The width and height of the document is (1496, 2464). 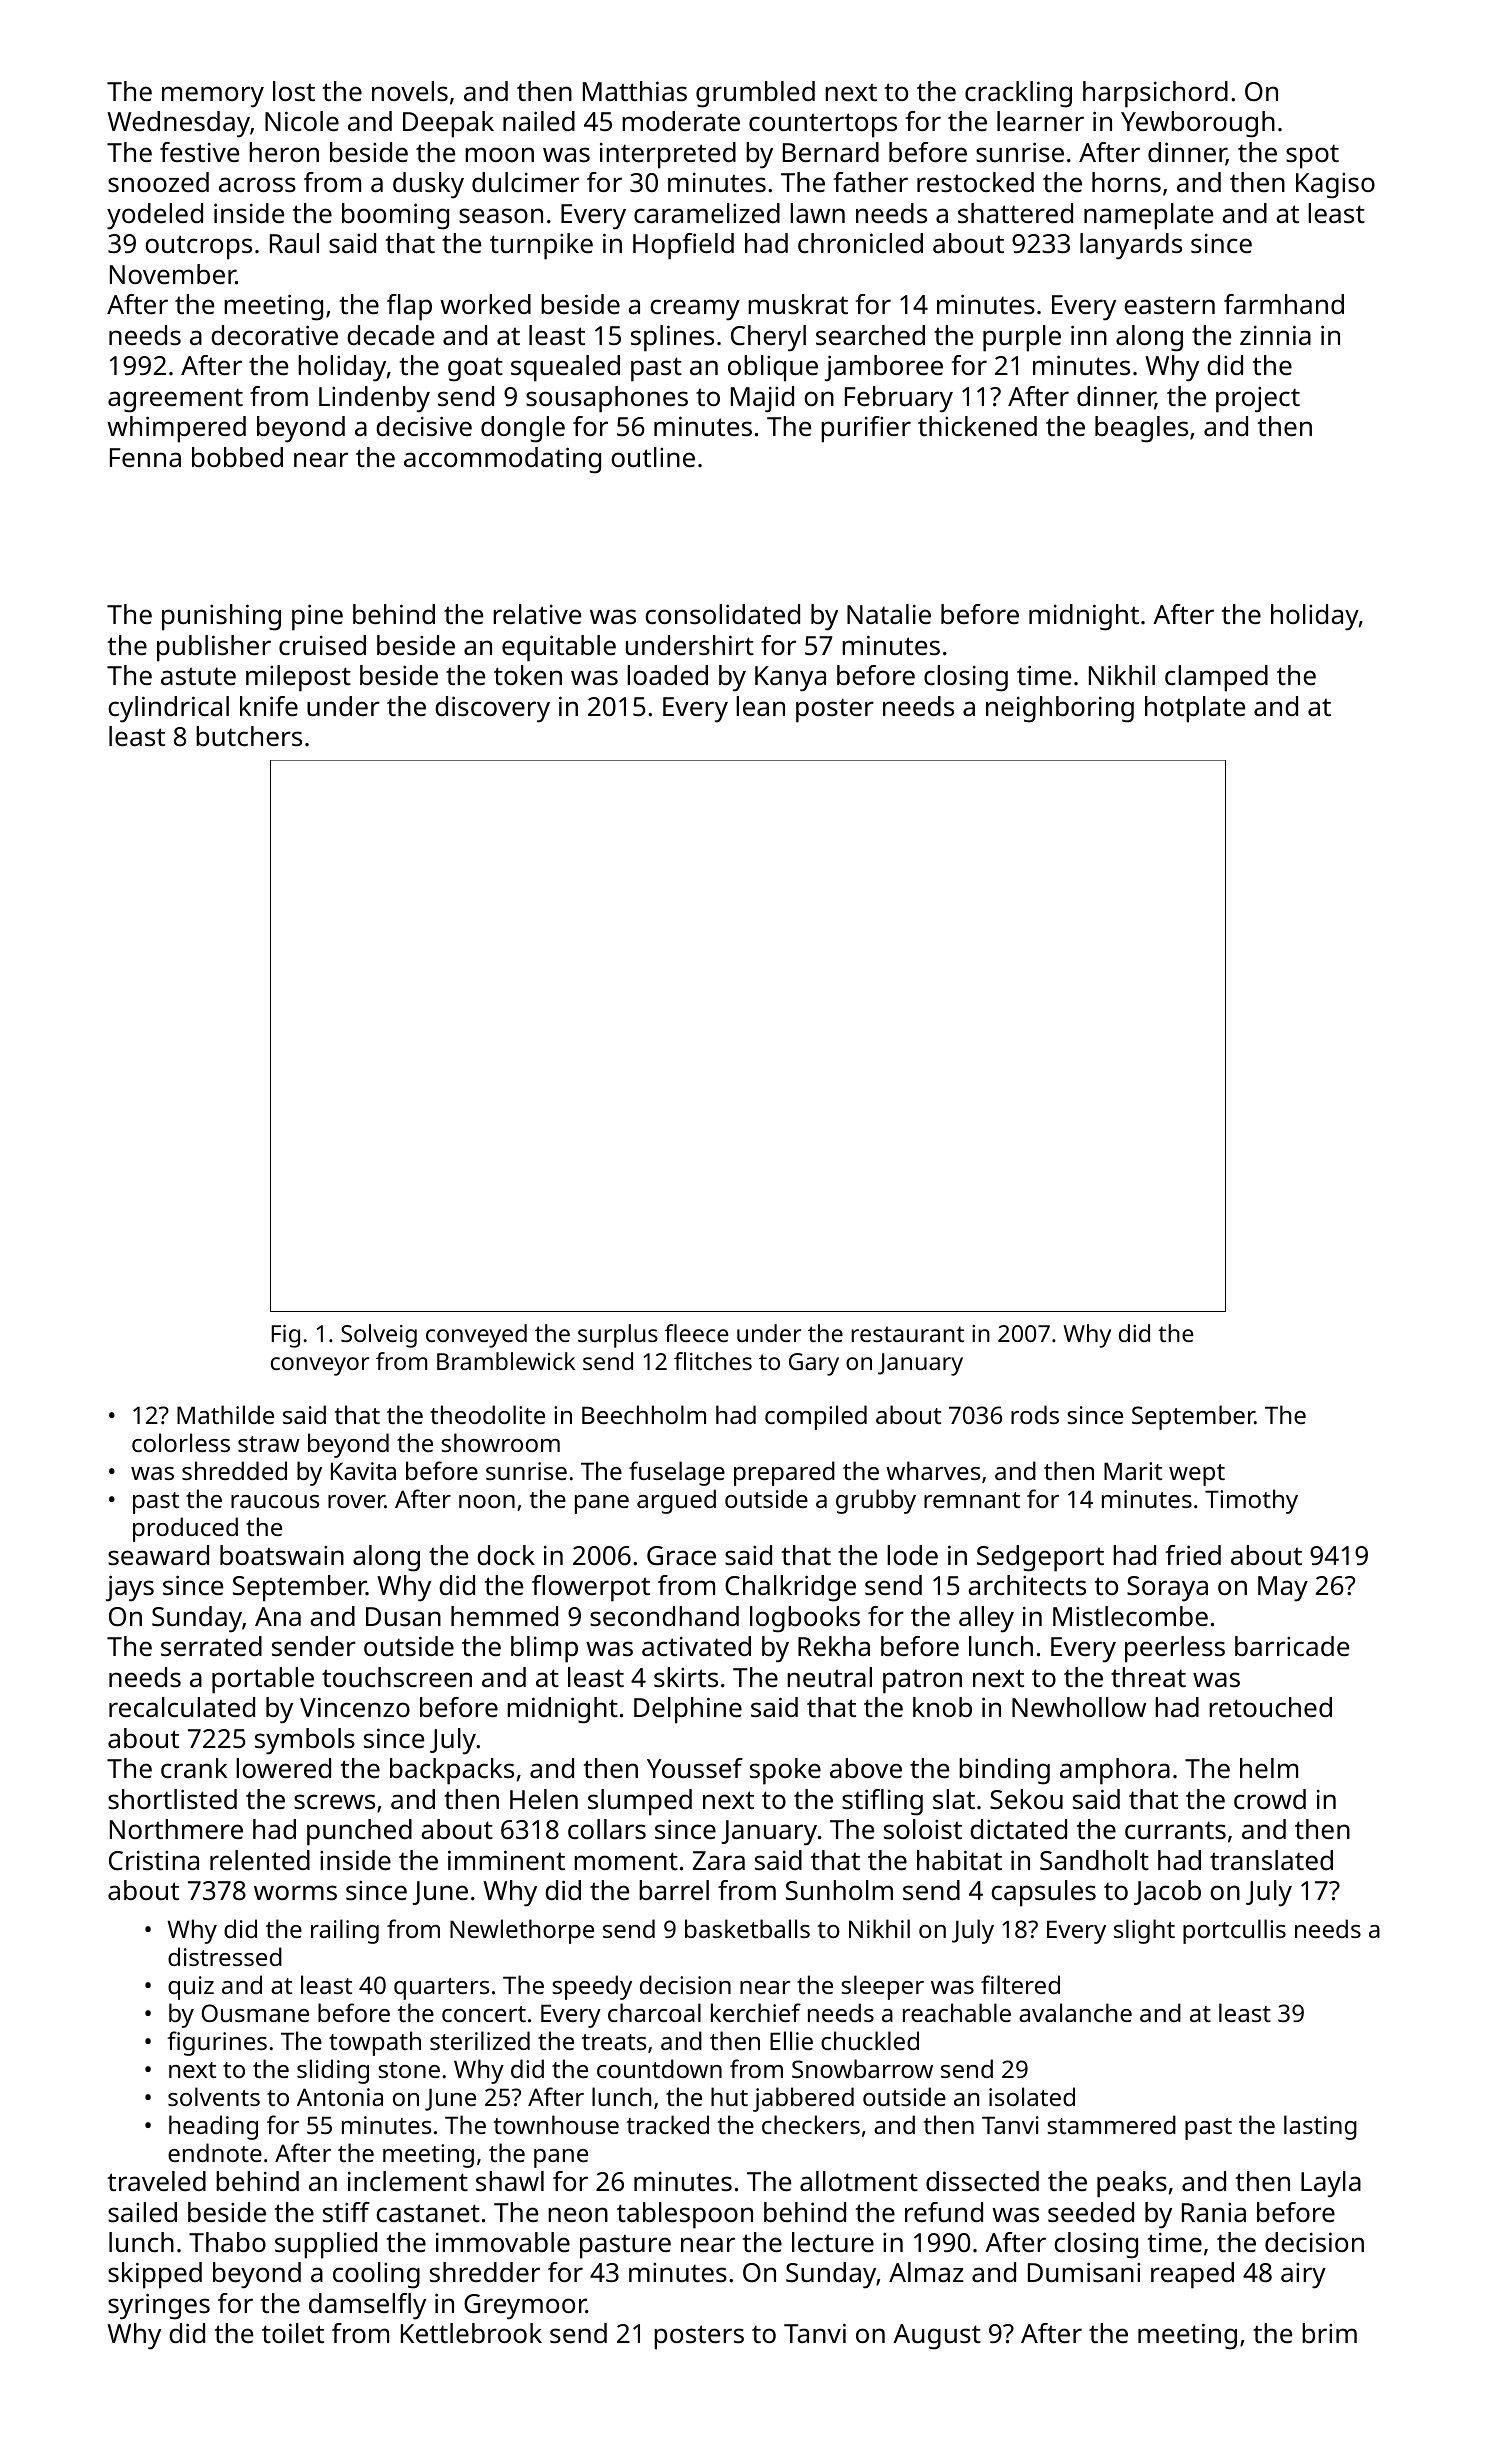 I want to click on Wednesday, so click(x=178, y=124).
